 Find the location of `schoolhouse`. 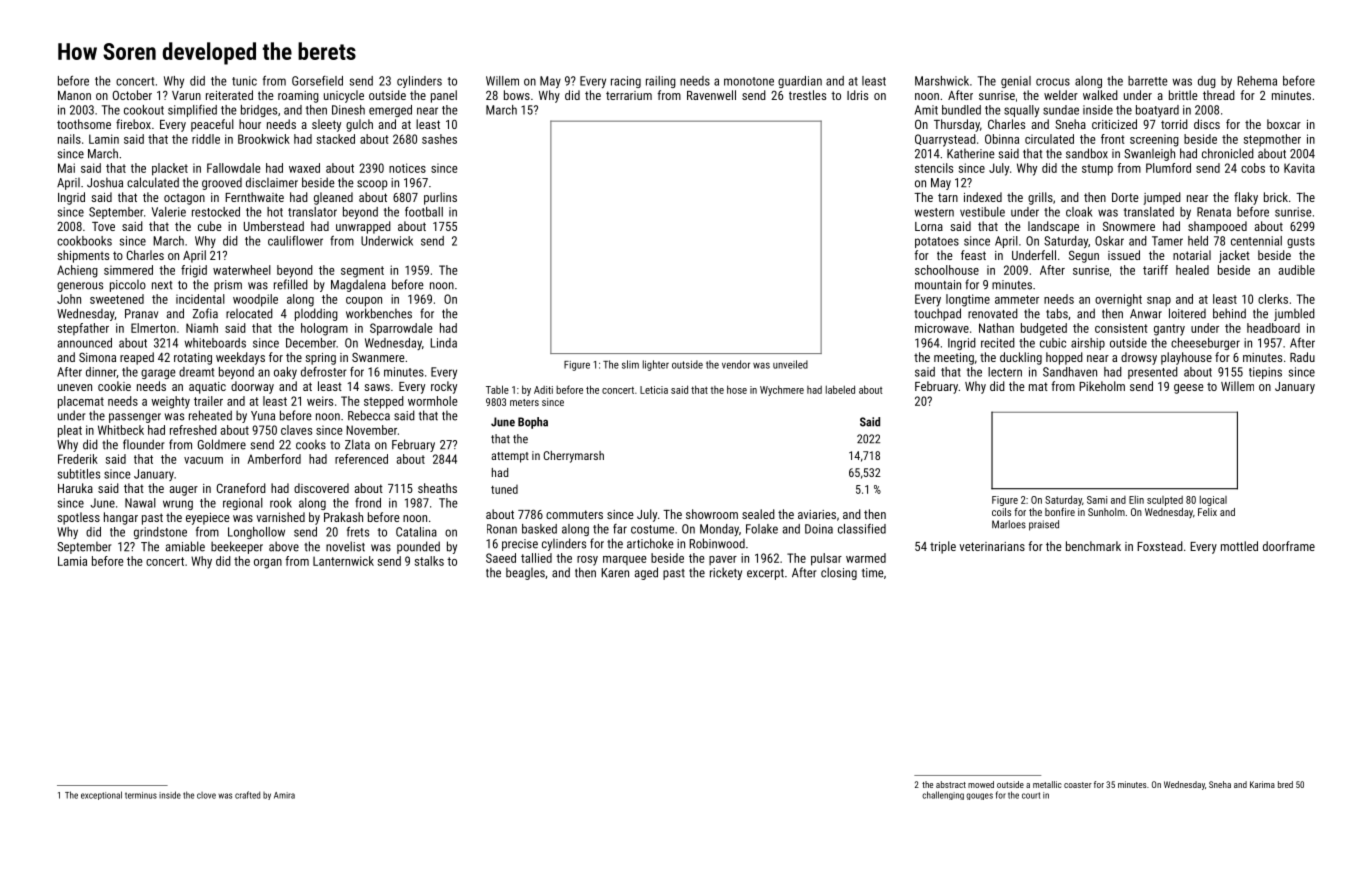

schoolhouse is located at coordinates (947, 270).
